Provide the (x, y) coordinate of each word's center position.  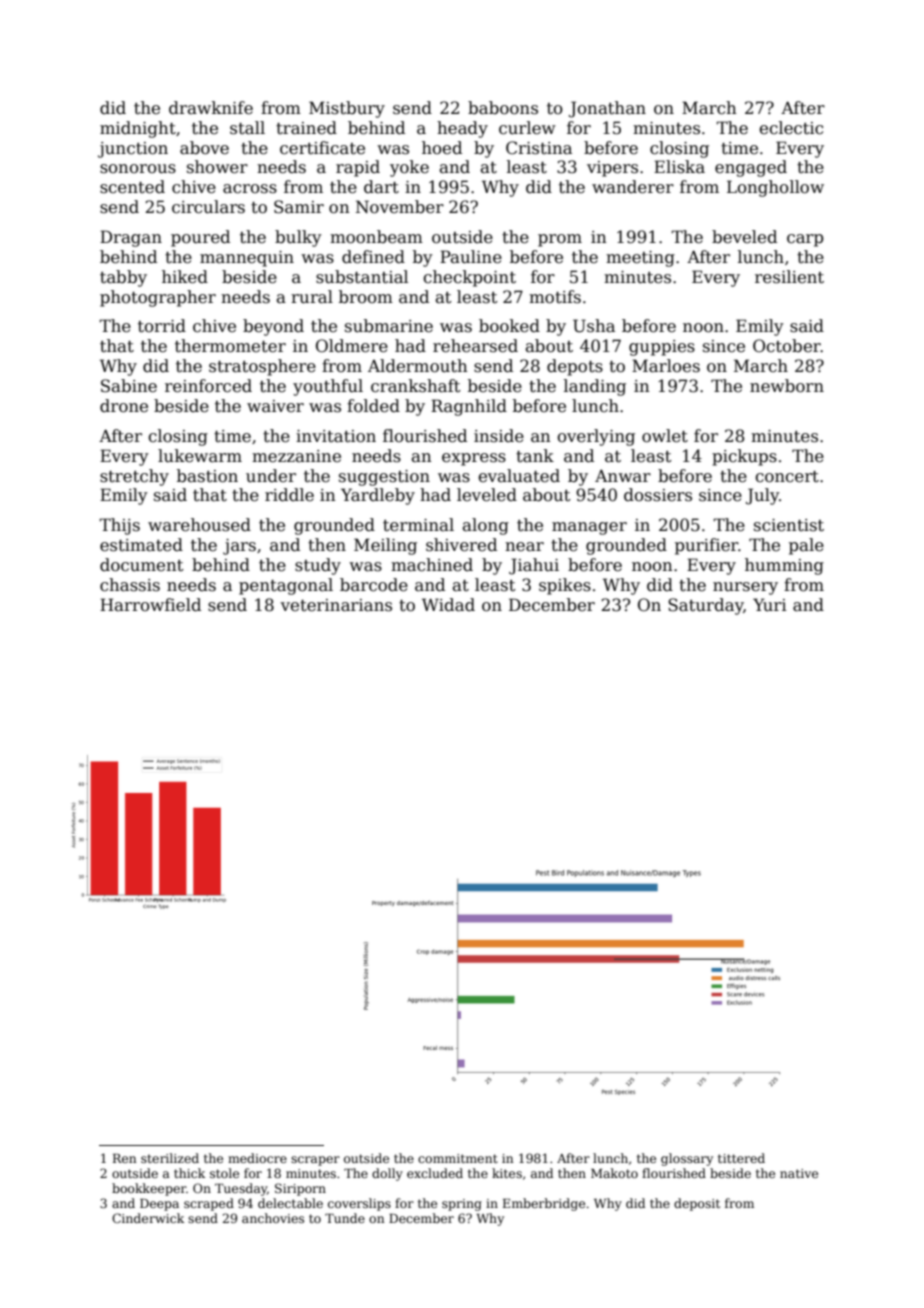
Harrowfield (150, 605)
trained (306, 128)
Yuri (770, 604)
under (271, 476)
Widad (448, 605)
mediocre (257, 1158)
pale (806, 546)
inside (499, 436)
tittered (741, 1158)
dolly (387, 1174)
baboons (503, 108)
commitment (458, 1158)
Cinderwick (148, 1218)
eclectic (791, 128)
